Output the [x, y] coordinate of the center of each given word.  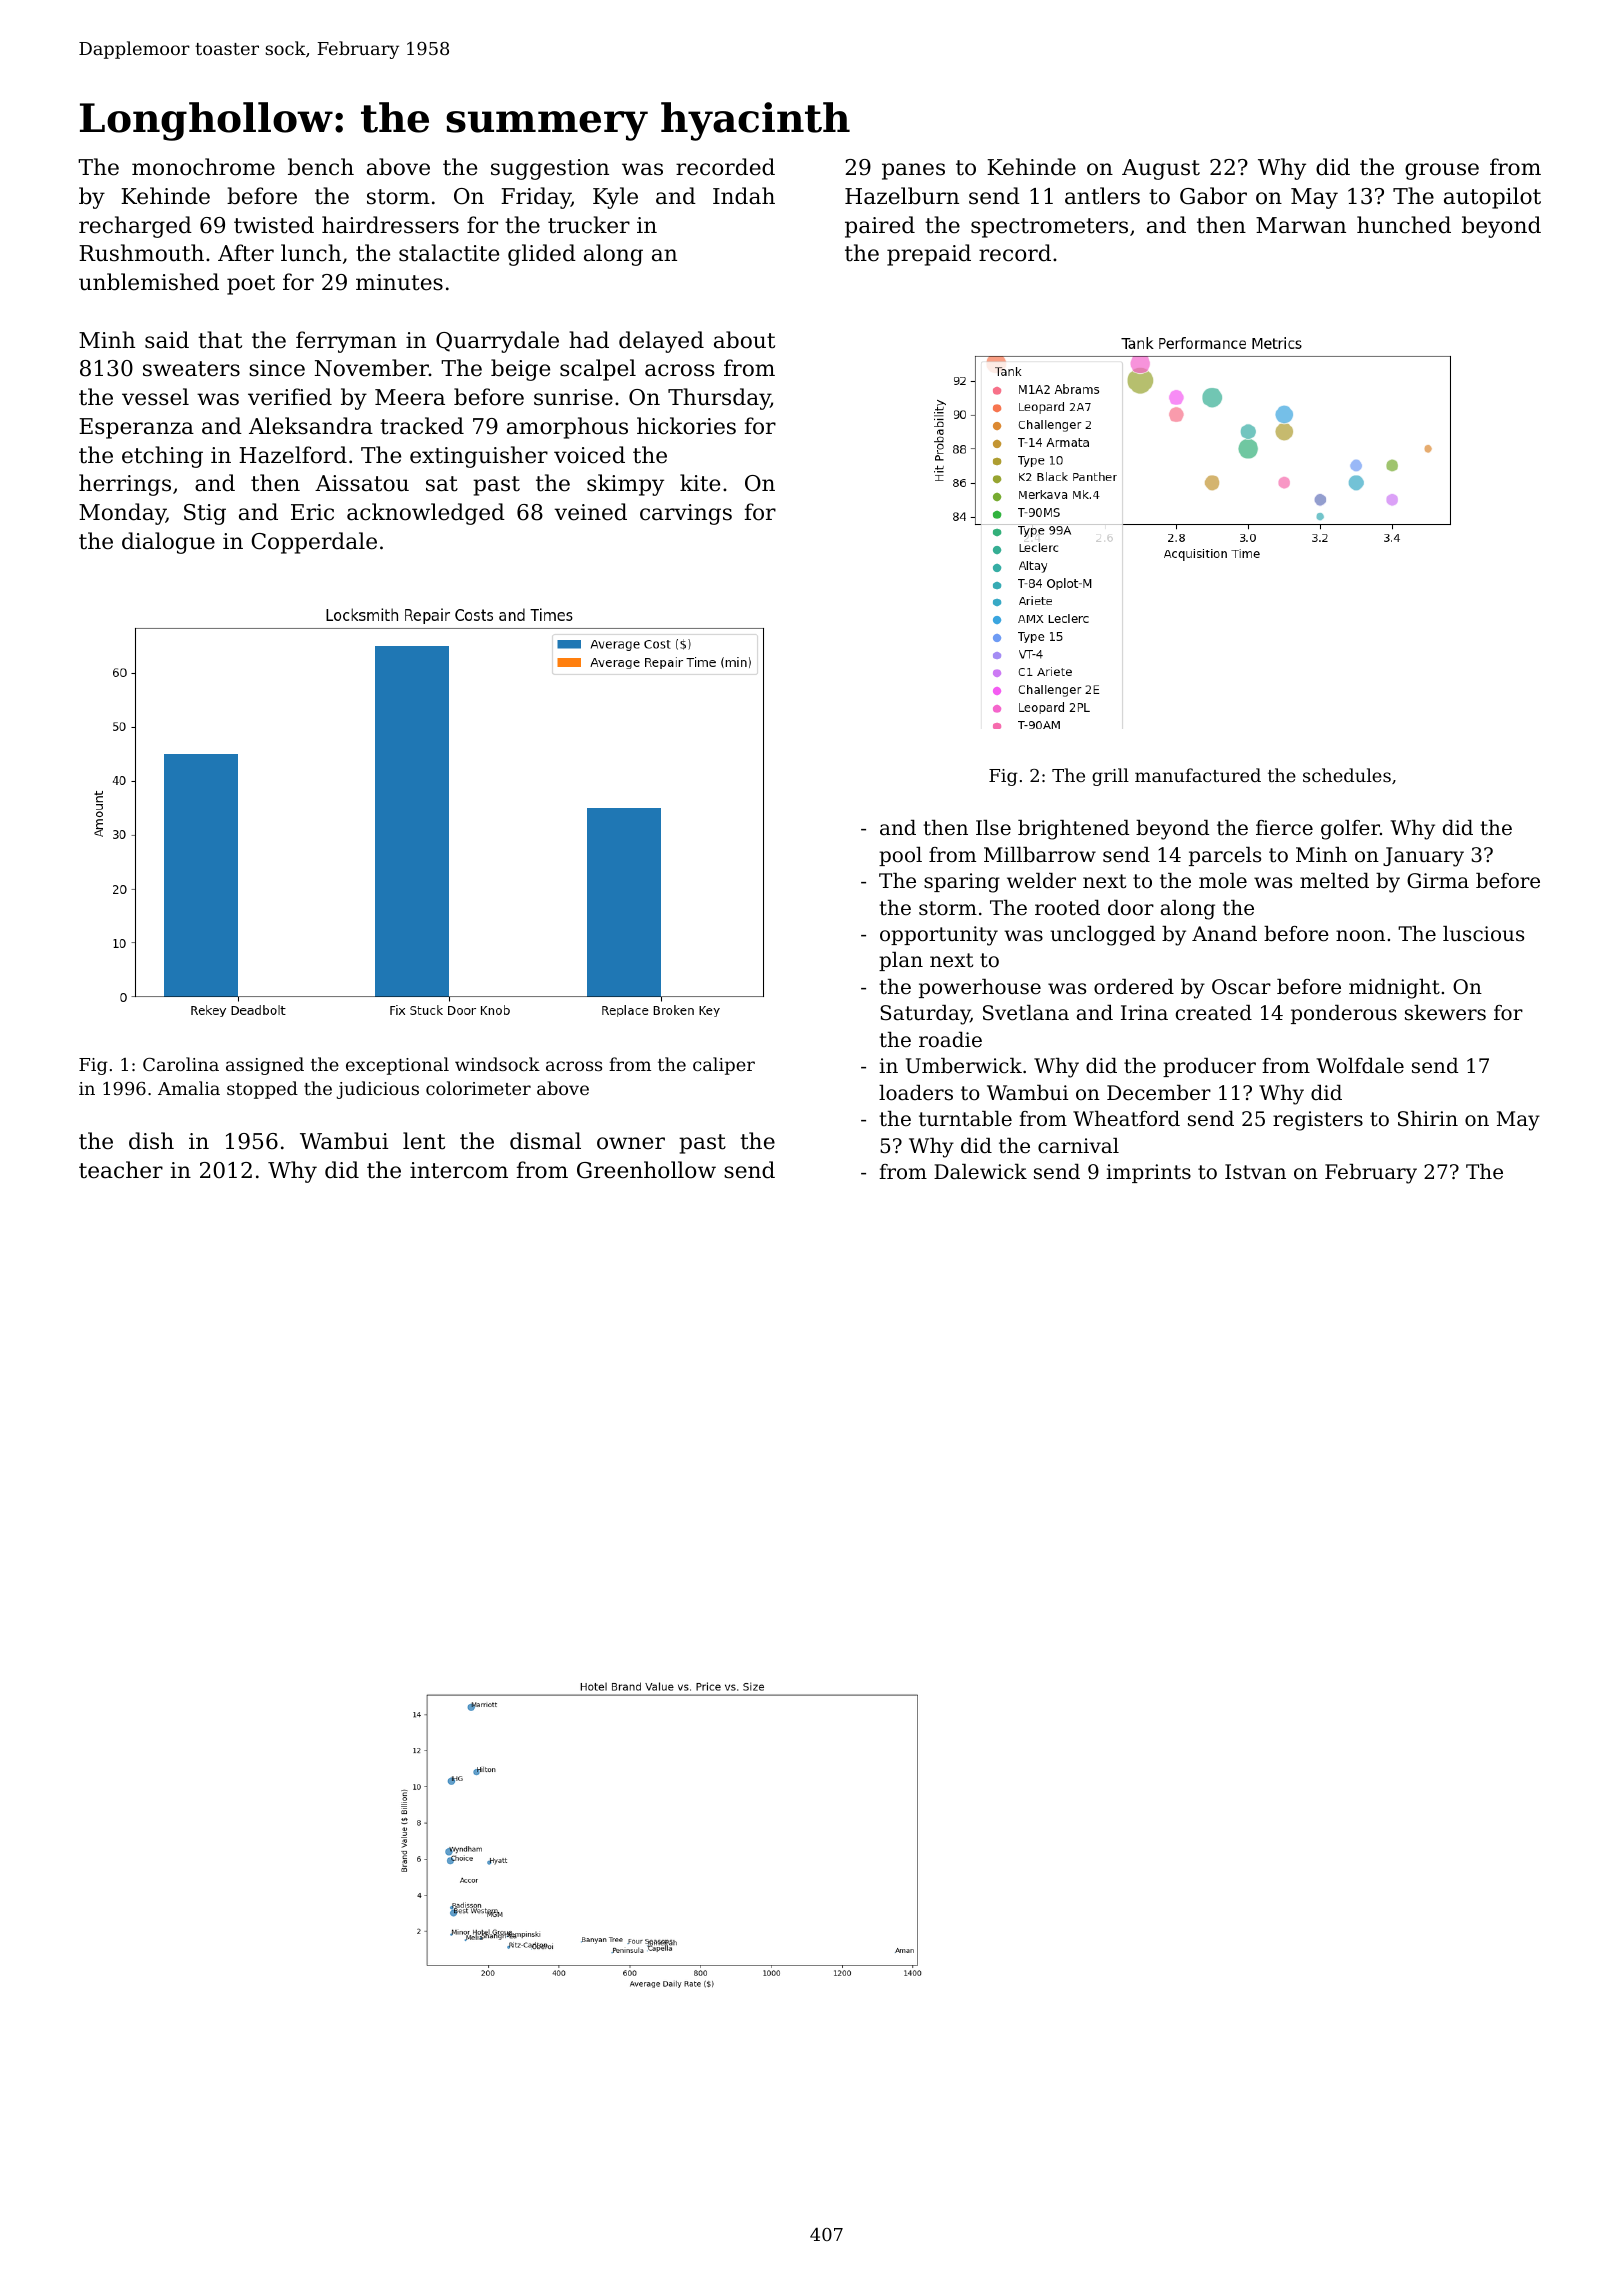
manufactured [1198, 775]
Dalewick [980, 1172]
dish [151, 1141]
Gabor [1213, 196]
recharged [135, 227]
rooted [1067, 908]
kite [700, 483]
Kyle [615, 198]
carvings [686, 514]
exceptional [397, 1066]
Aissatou [362, 483]
